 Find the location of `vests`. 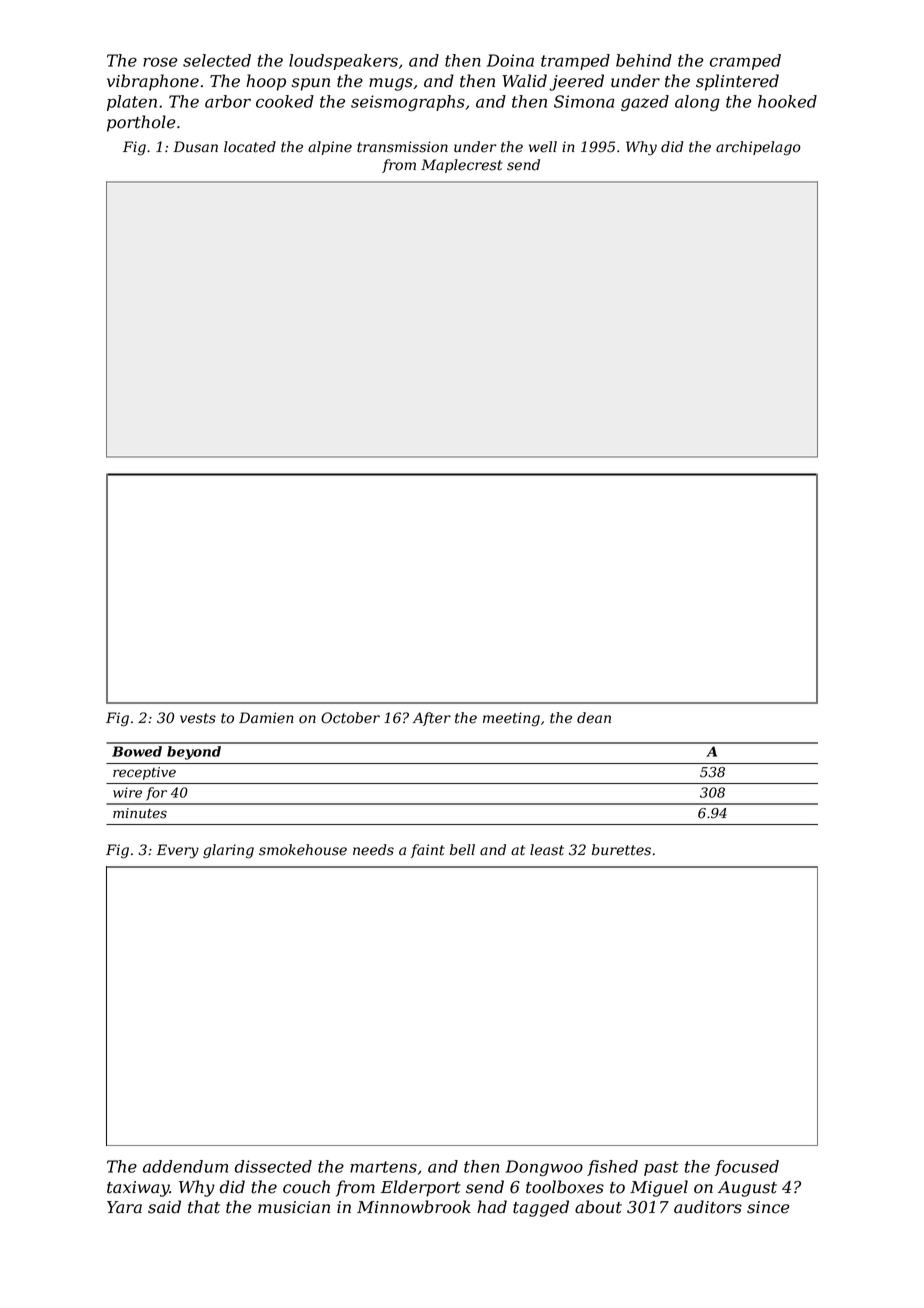

vests is located at coordinates (198, 718).
